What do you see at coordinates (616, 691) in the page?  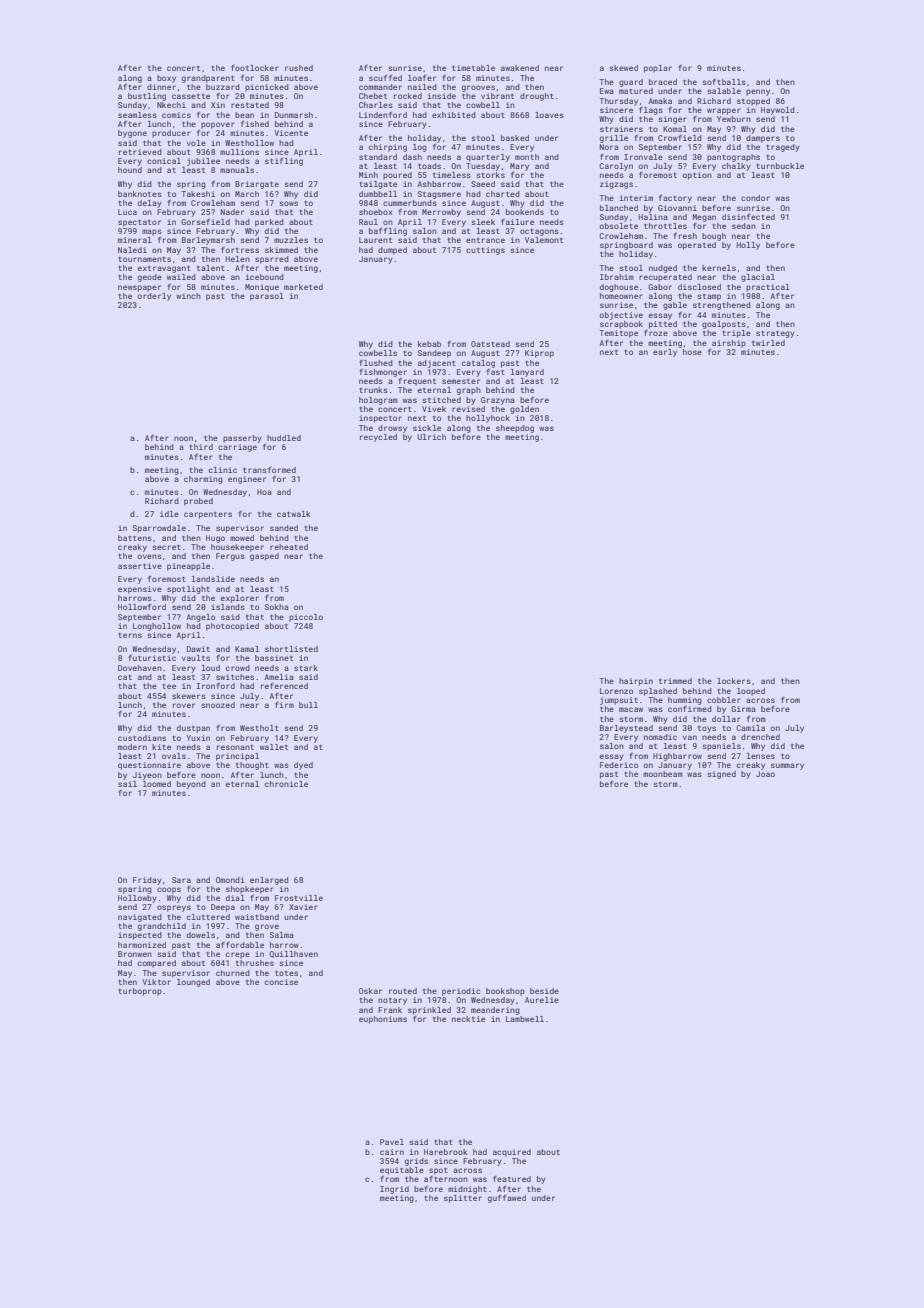 I see `Lorenzo` at bounding box center [616, 691].
